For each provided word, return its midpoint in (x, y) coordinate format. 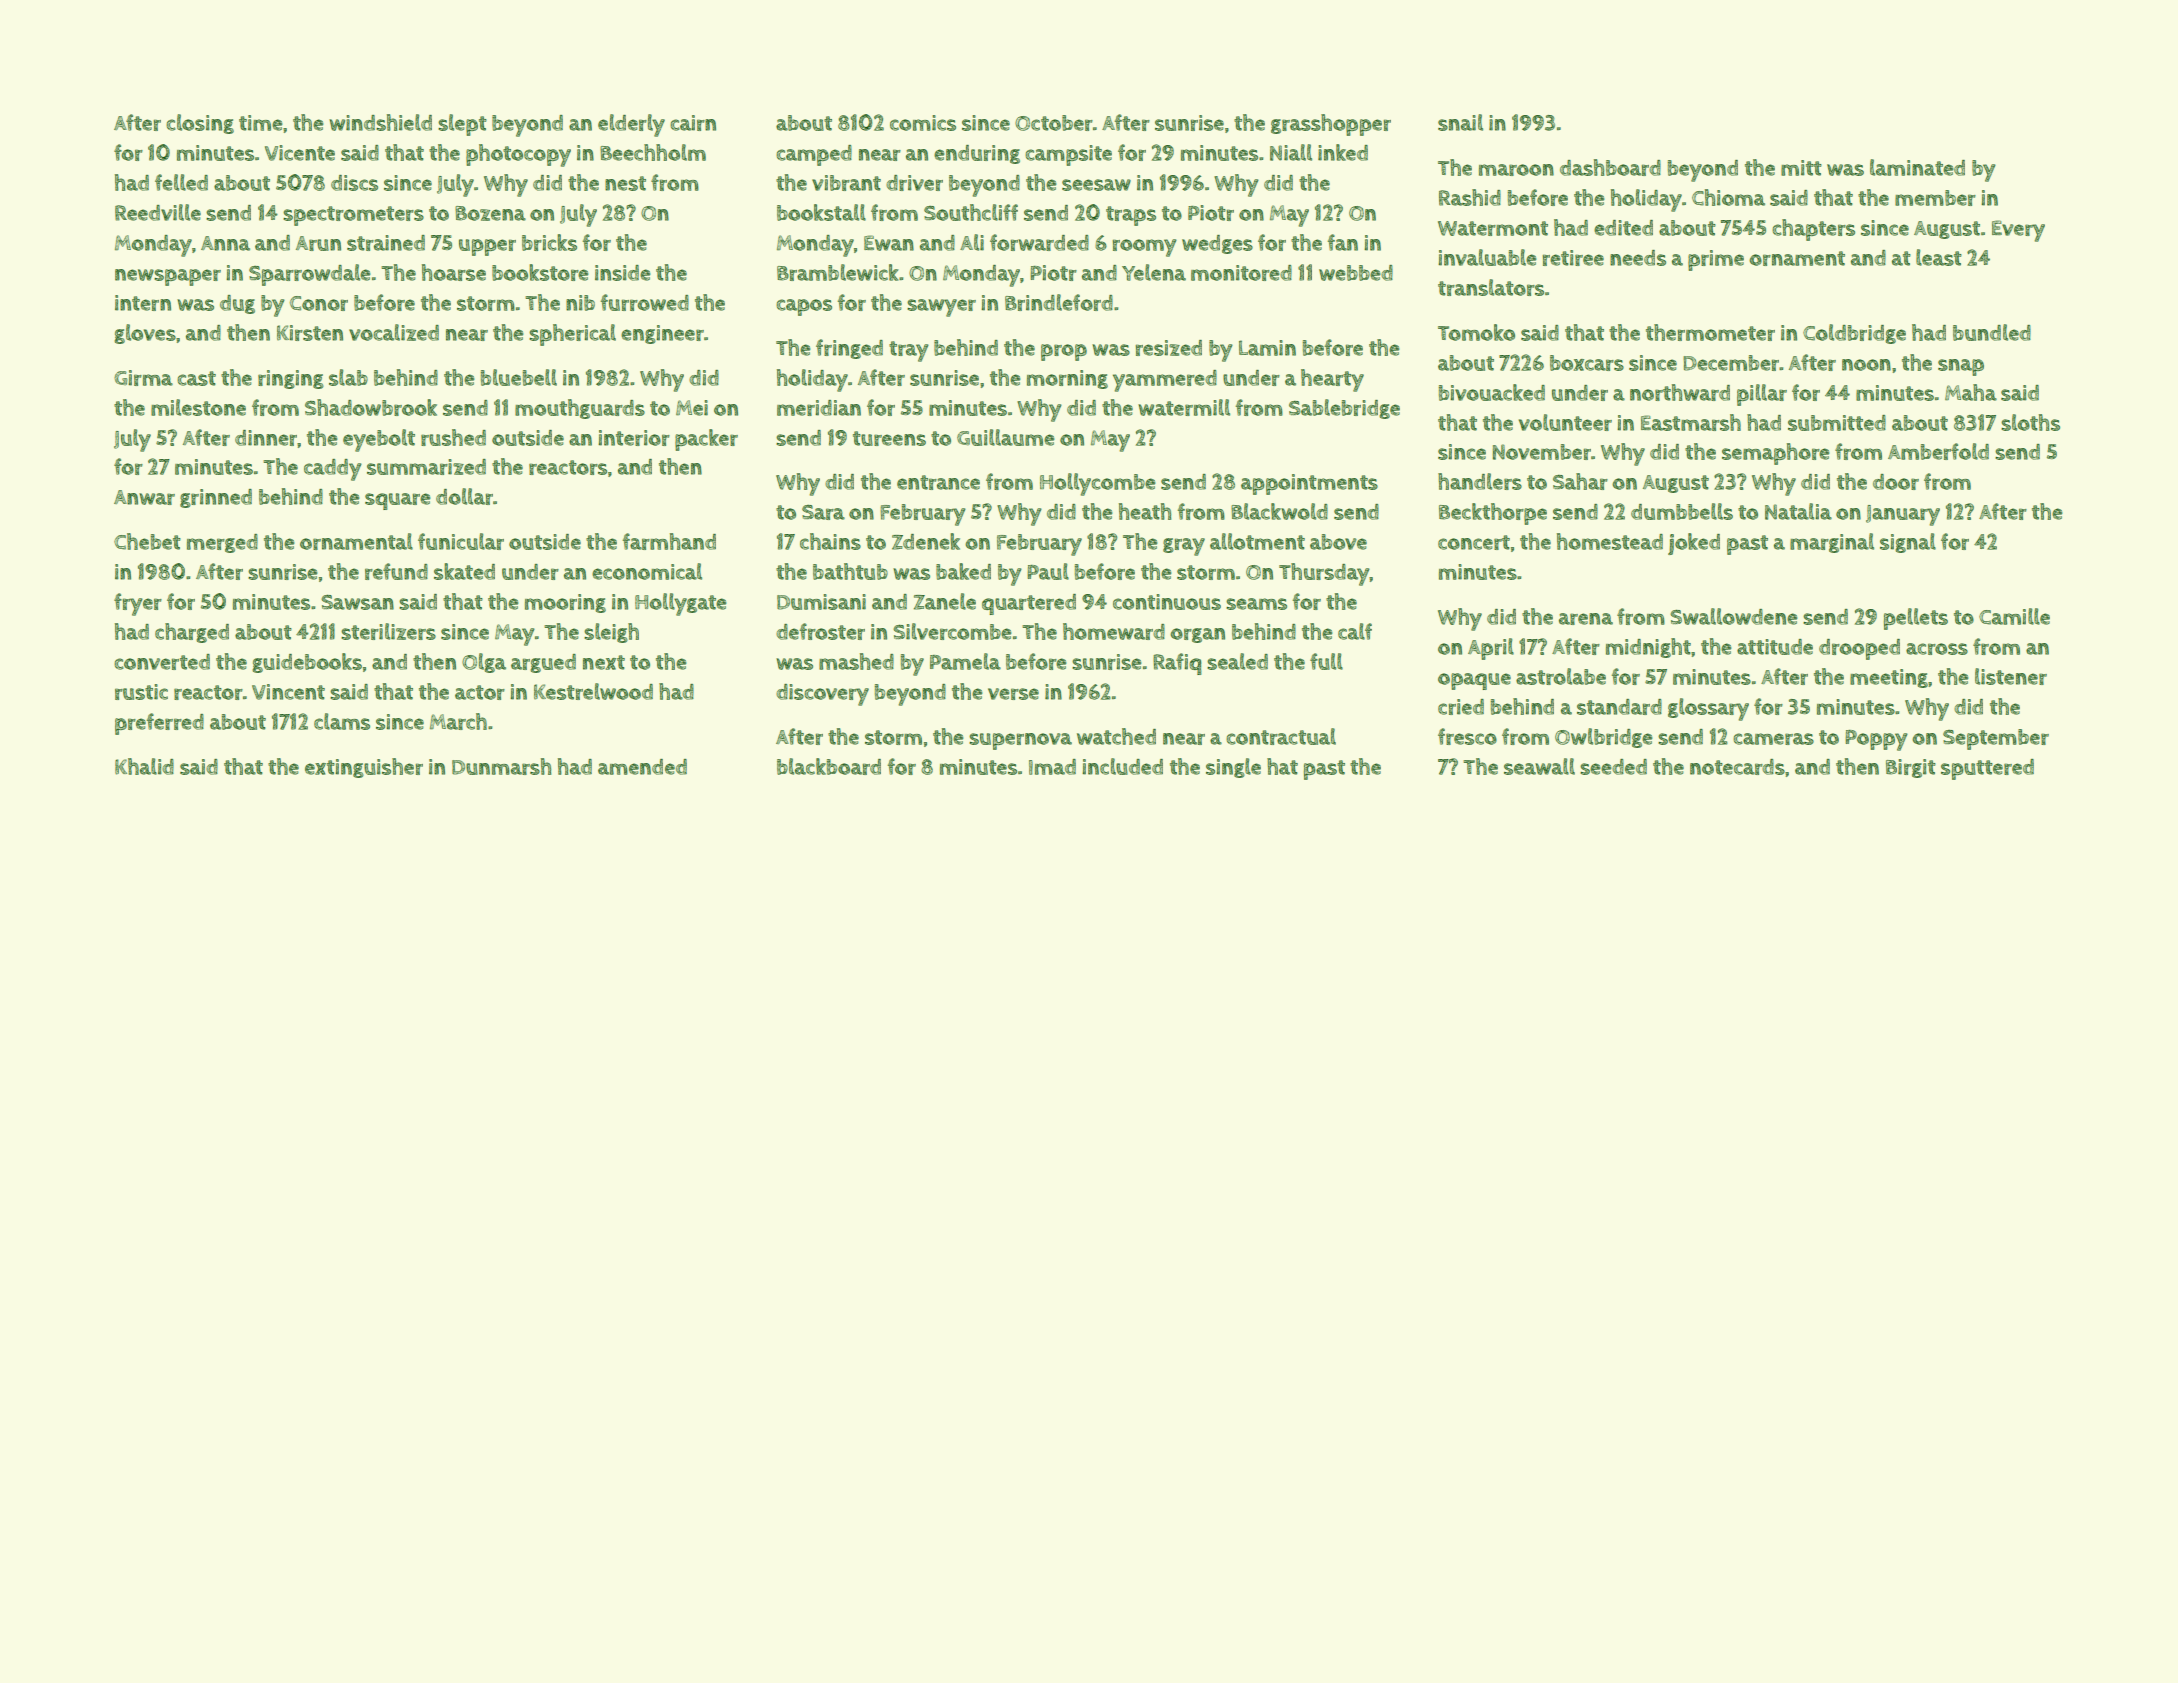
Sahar (1580, 481)
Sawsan (357, 602)
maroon (1516, 170)
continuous (1167, 602)
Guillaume (1006, 437)
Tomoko (1476, 332)
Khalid (144, 766)
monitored (1241, 273)
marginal (1832, 543)
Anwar (144, 497)
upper (487, 247)
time (261, 123)
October (1054, 123)
